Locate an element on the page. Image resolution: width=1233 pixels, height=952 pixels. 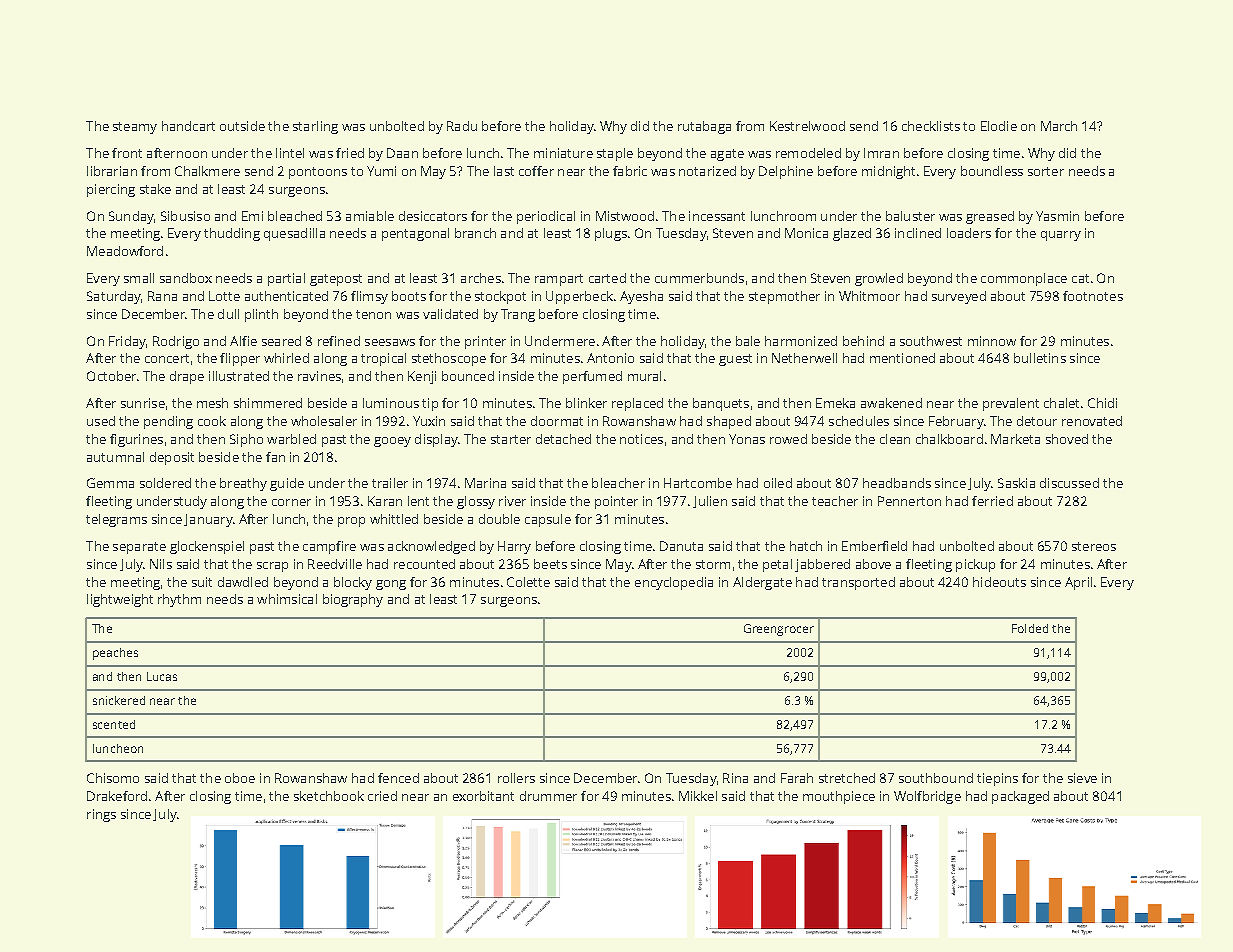
Whitmoor is located at coordinates (869, 296).
